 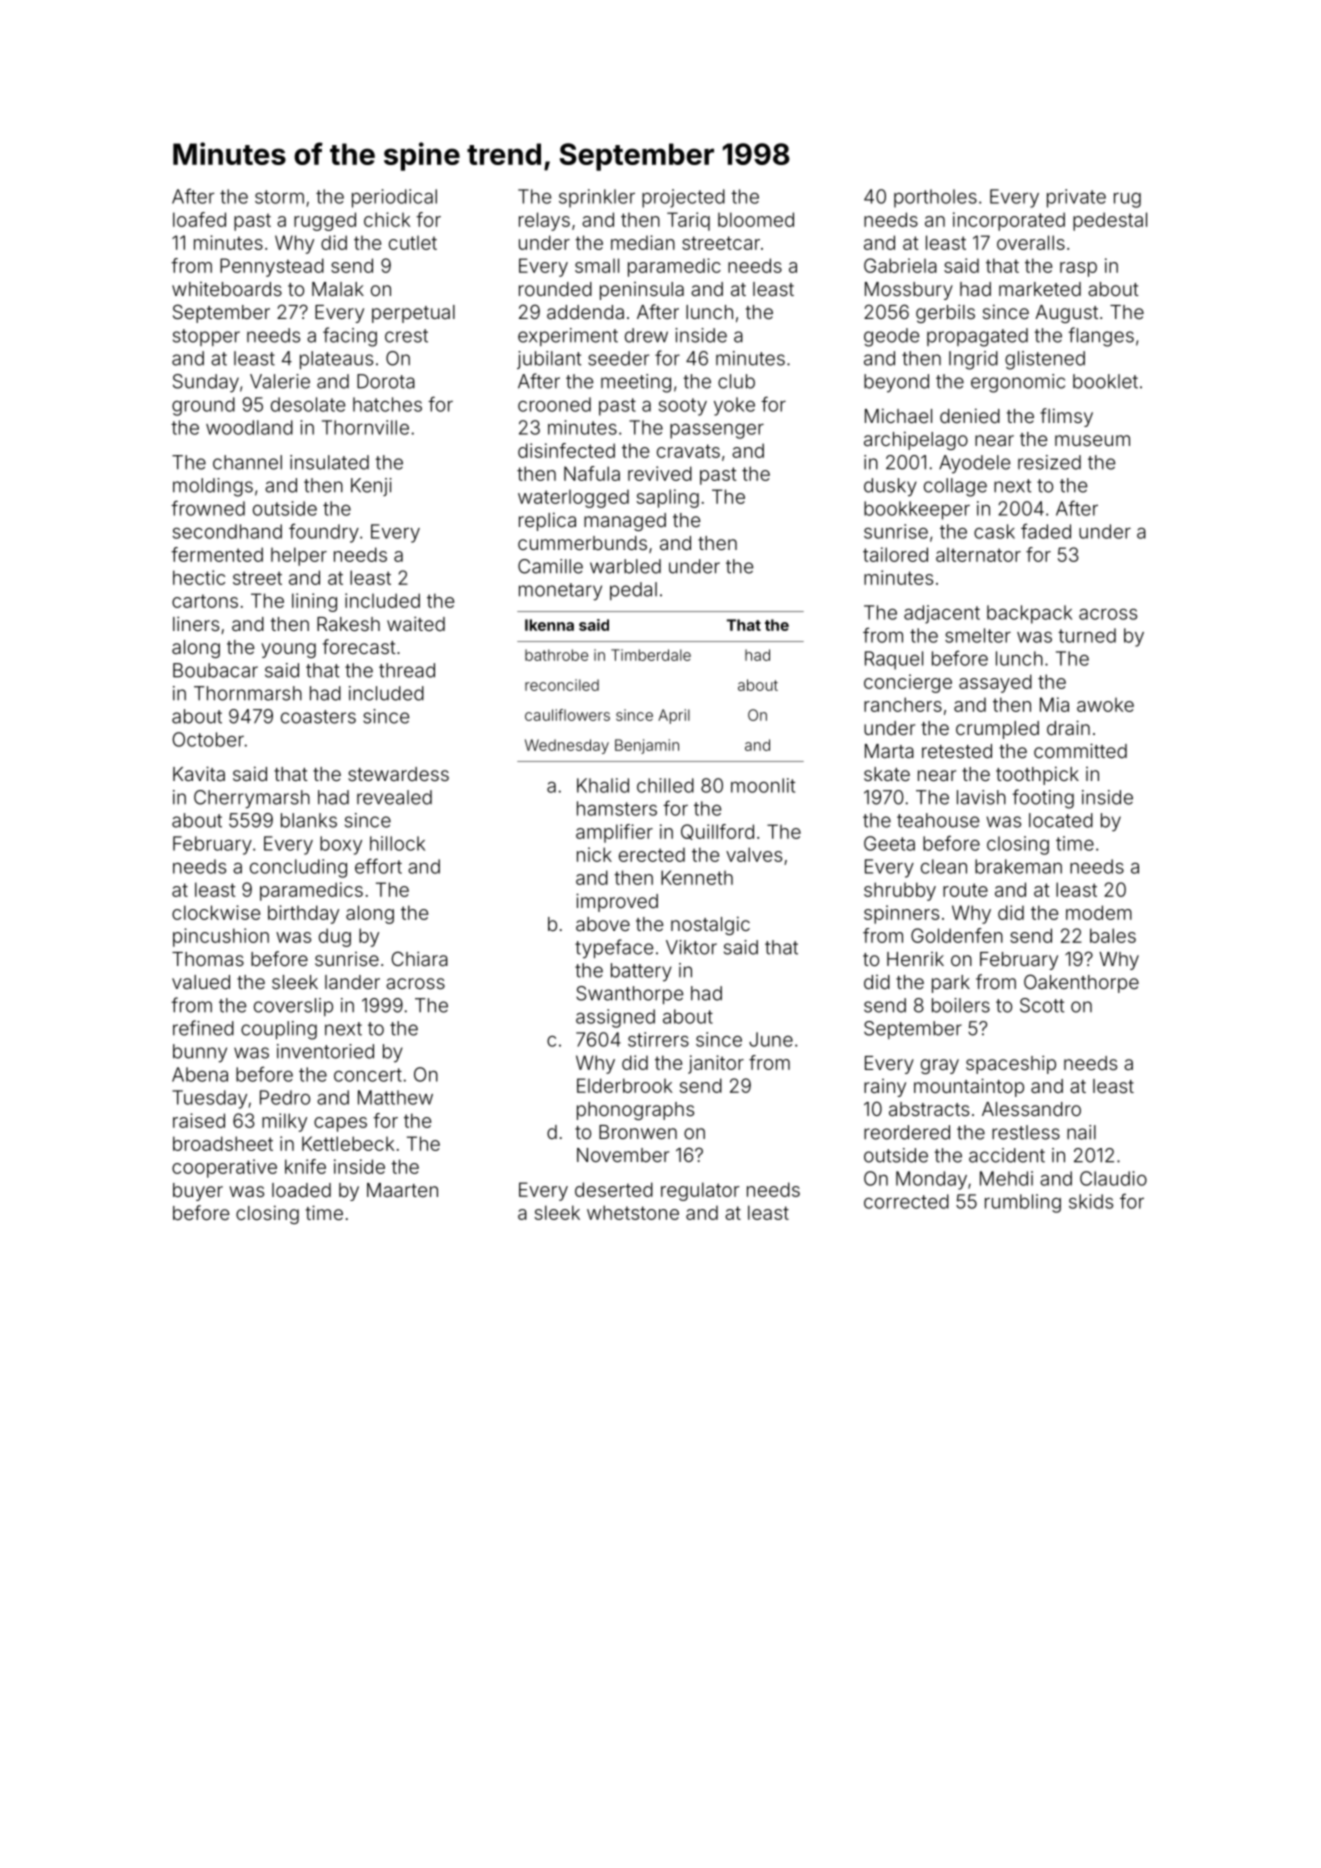 What do you see at coordinates (348, 1143) in the screenshot?
I see `Kettlebeck` at bounding box center [348, 1143].
